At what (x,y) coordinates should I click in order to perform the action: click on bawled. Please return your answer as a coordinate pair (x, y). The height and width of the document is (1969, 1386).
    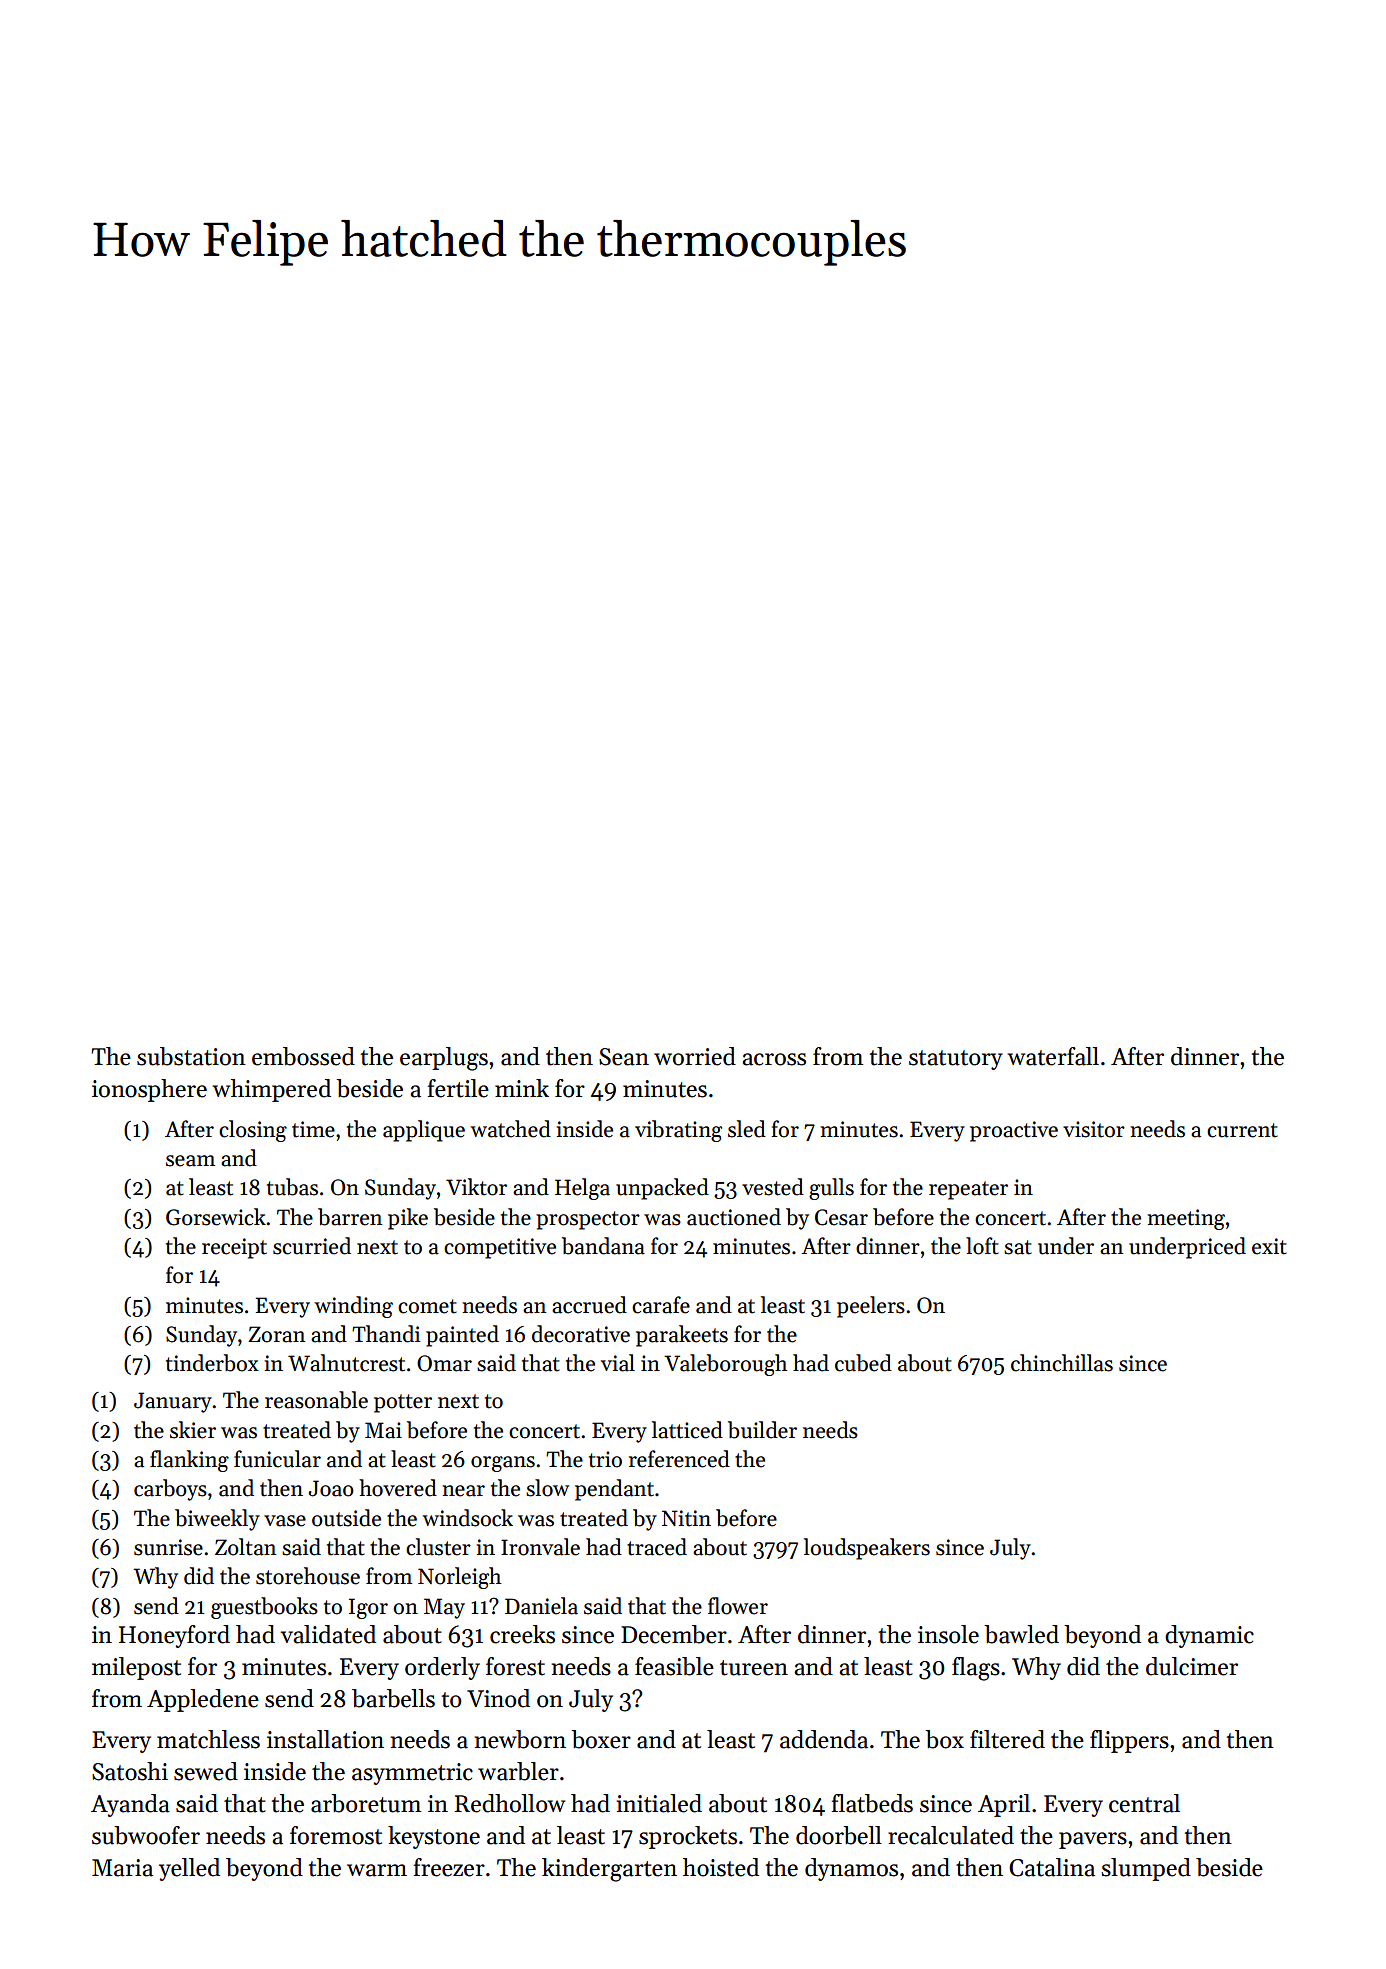
    Looking at the image, I should click on (1021, 1634).
